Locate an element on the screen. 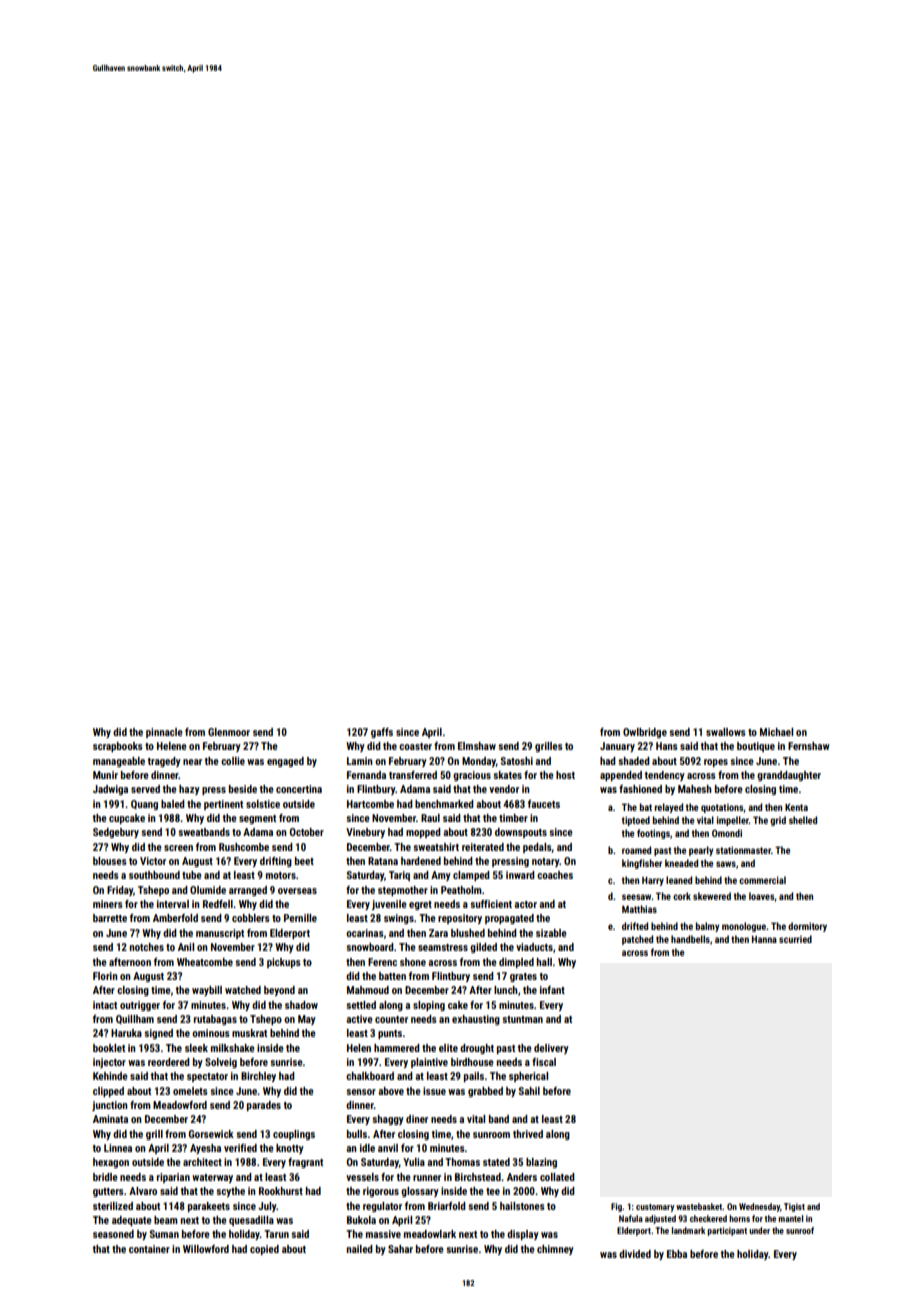 The image size is (924, 1308). Ebba is located at coordinates (677, 1254).
